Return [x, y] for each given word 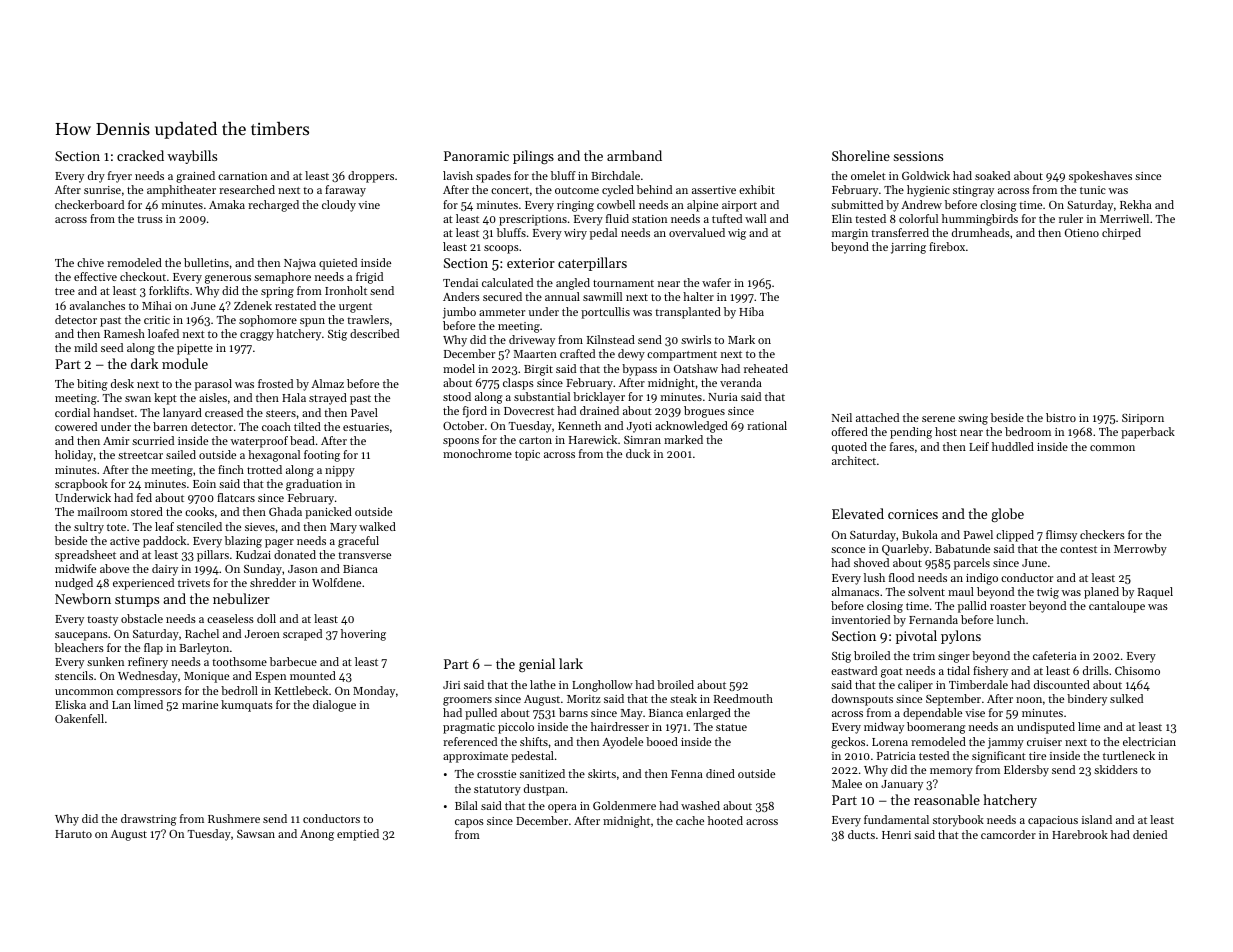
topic [527, 455]
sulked [1126, 698]
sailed [181, 454]
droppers [371, 177]
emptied [358, 835]
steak [683, 698]
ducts [861, 834]
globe [1007, 515]
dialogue [334, 706]
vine [369, 205]
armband [634, 155]
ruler [1071, 218]
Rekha [1136, 204]
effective [95, 276]
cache [690, 820]
